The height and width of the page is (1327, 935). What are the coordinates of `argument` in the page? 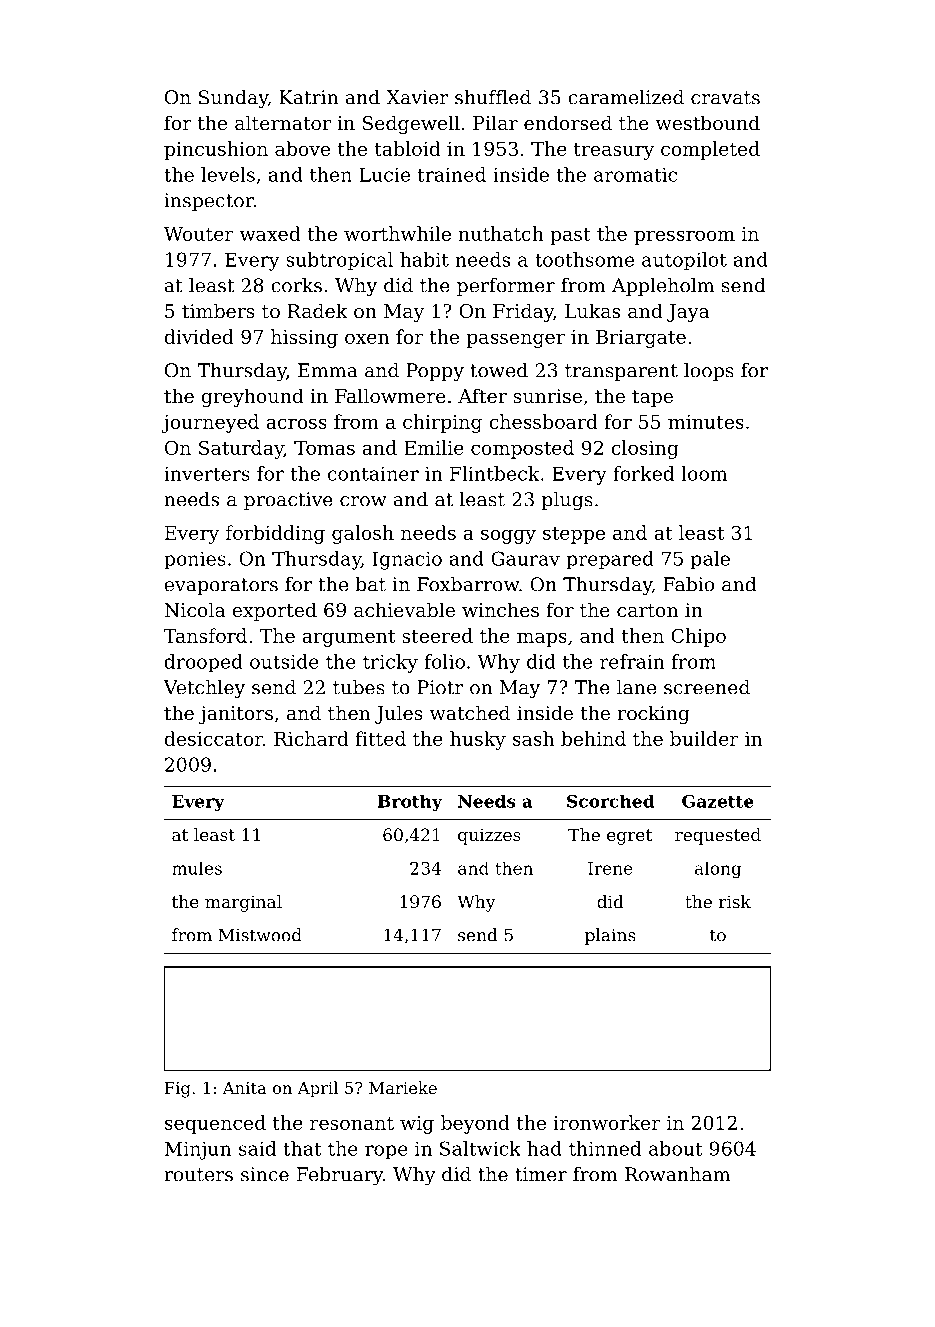 It's located at (348, 638).
